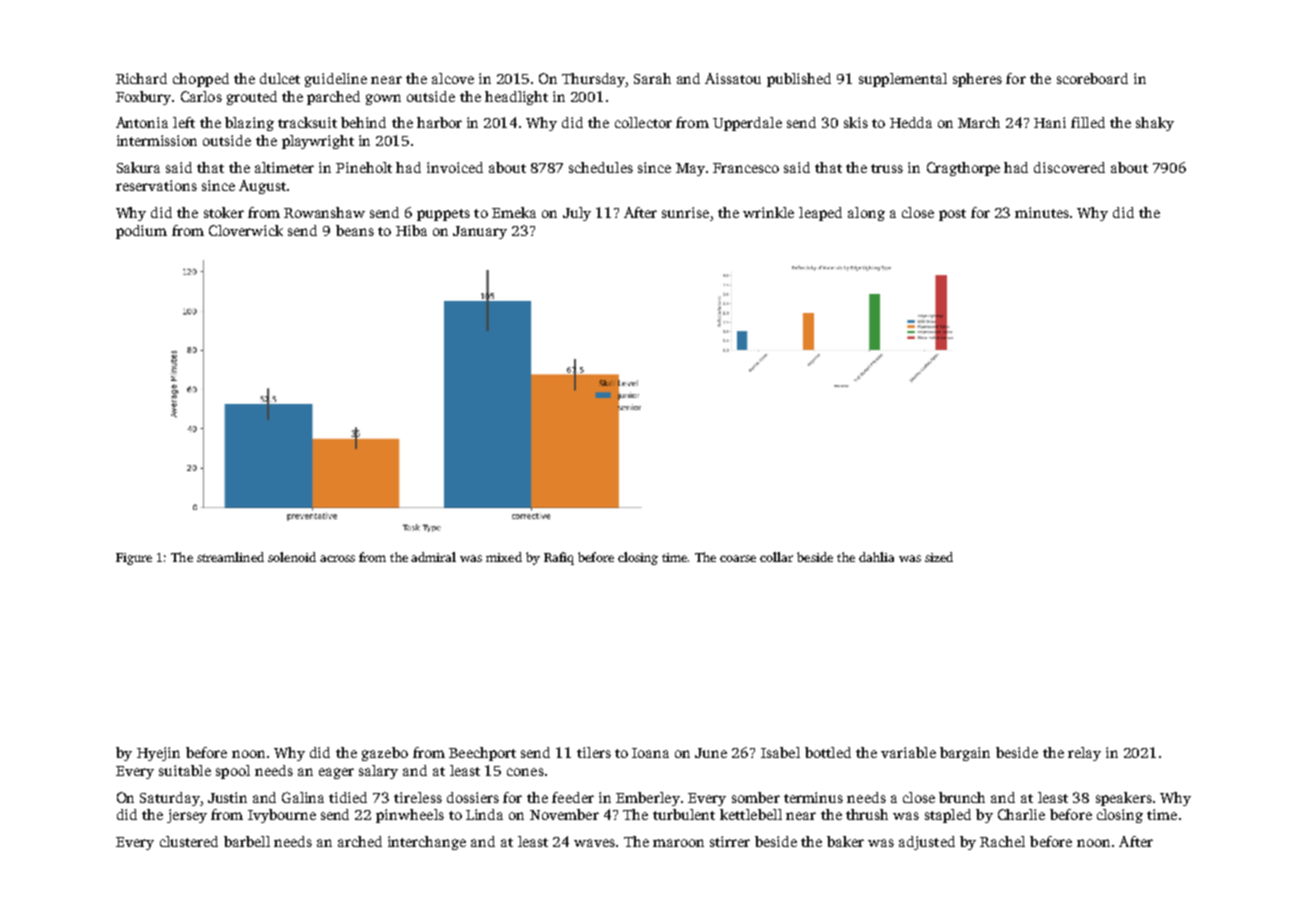 The image size is (1308, 924). I want to click on dahlia, so click(876, 557).
